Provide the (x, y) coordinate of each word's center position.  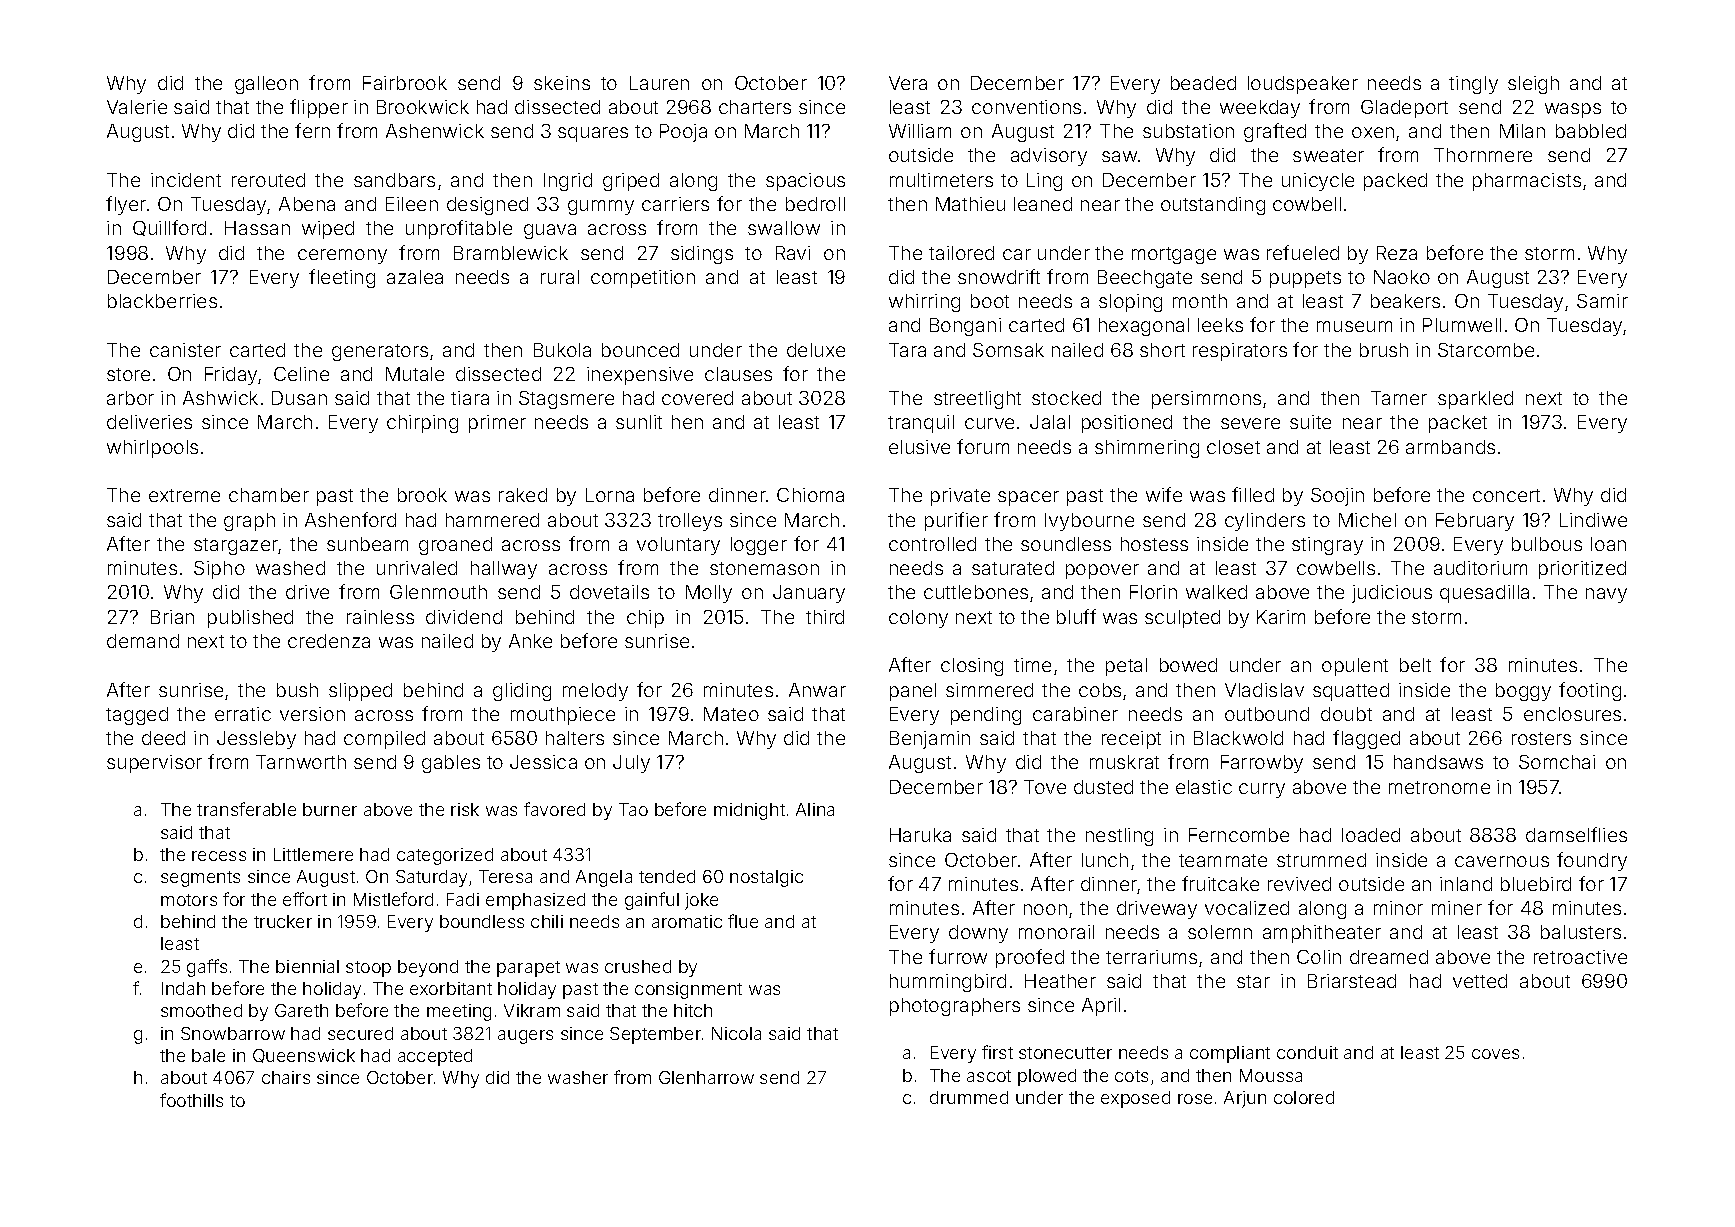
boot (990, 301)
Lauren (659, 83)
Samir (1602, 301)
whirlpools (152, 449)
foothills (191, 1100)
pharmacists (1527, 182)
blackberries (162, 301)
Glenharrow (706, 1077)
